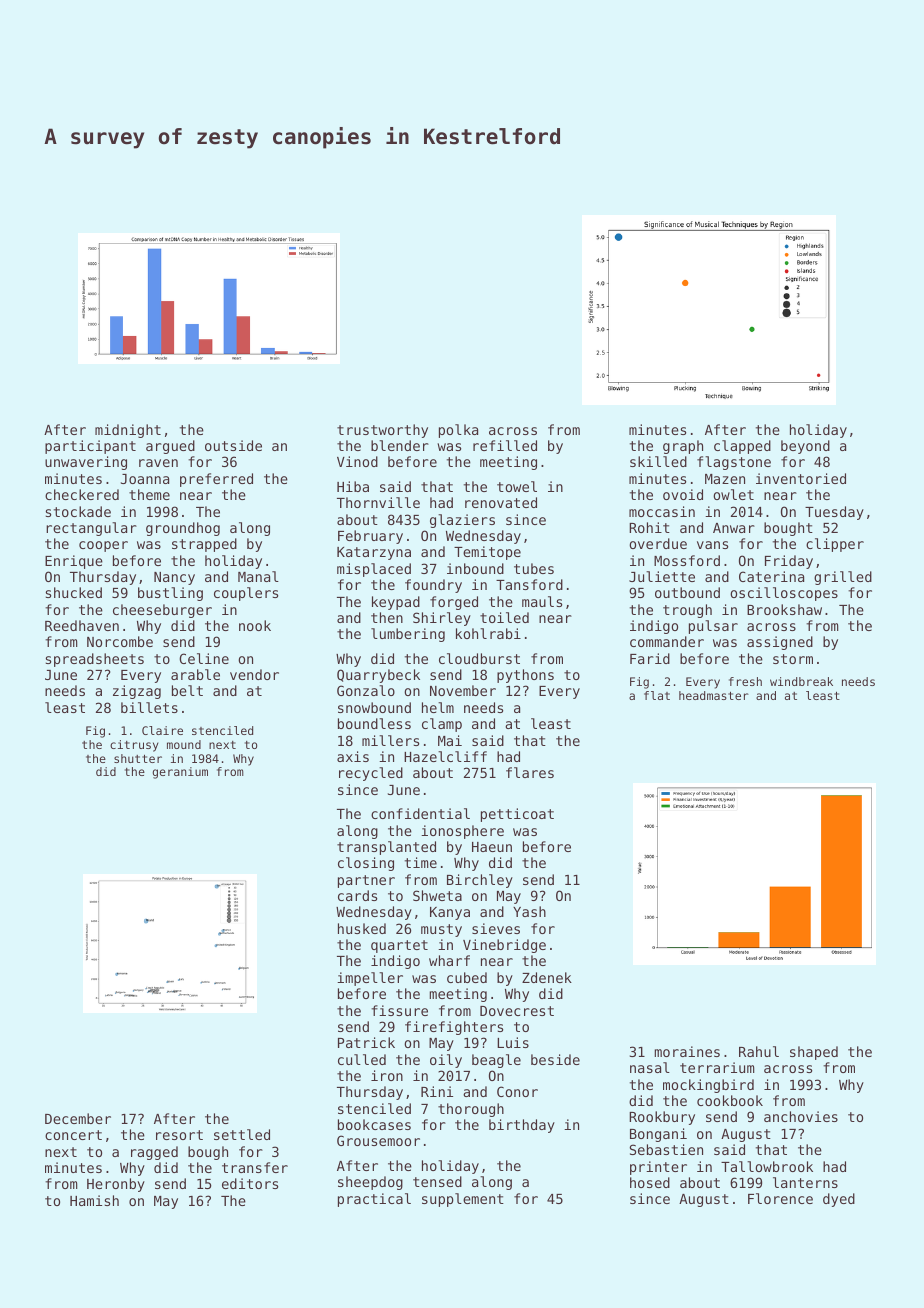  Describe the element at coordinates (357, 461) in the screenshot. I see `Vinod` at that location.
